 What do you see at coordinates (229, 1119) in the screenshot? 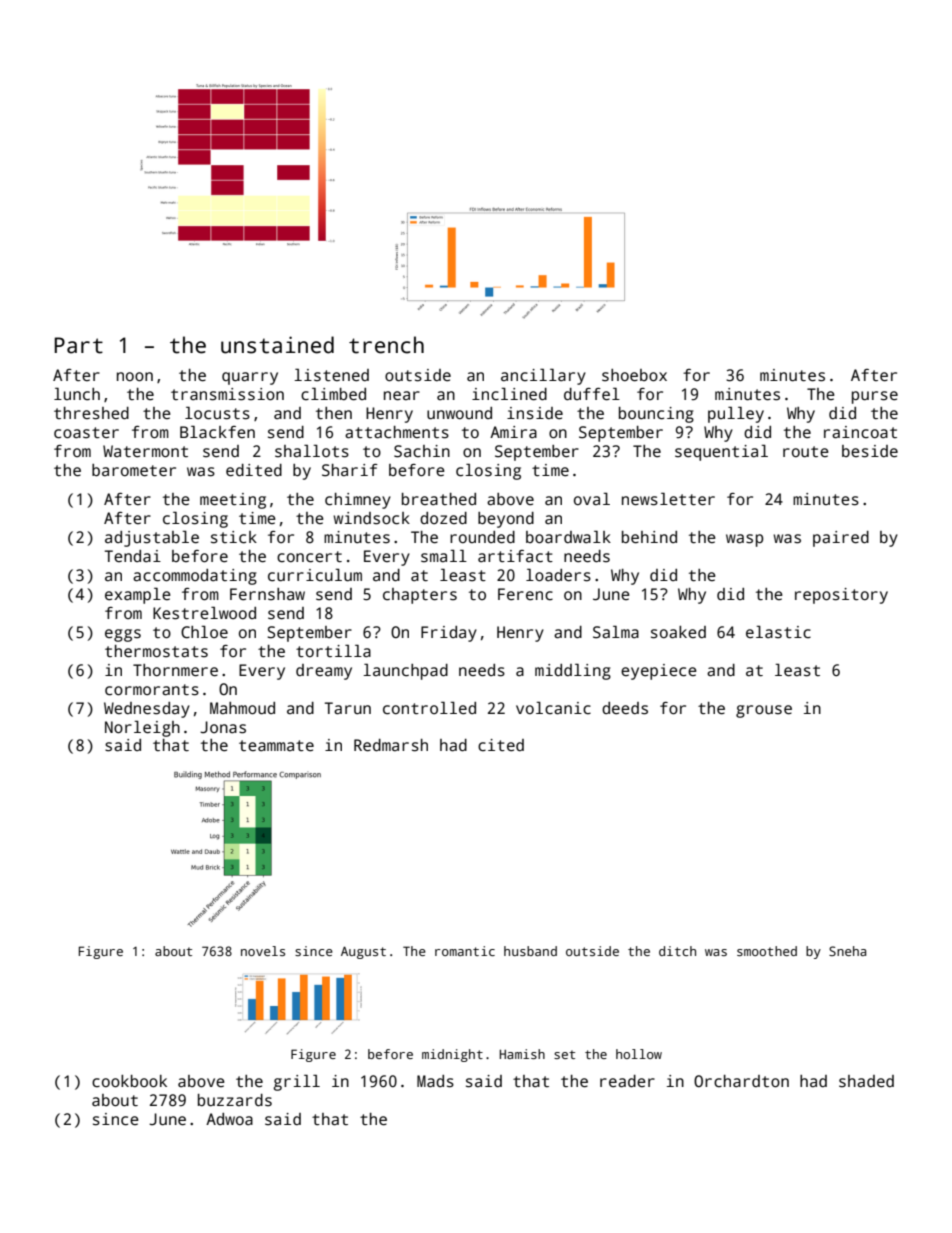
I see `Adwoa` at bounding box center [229, 1119].
